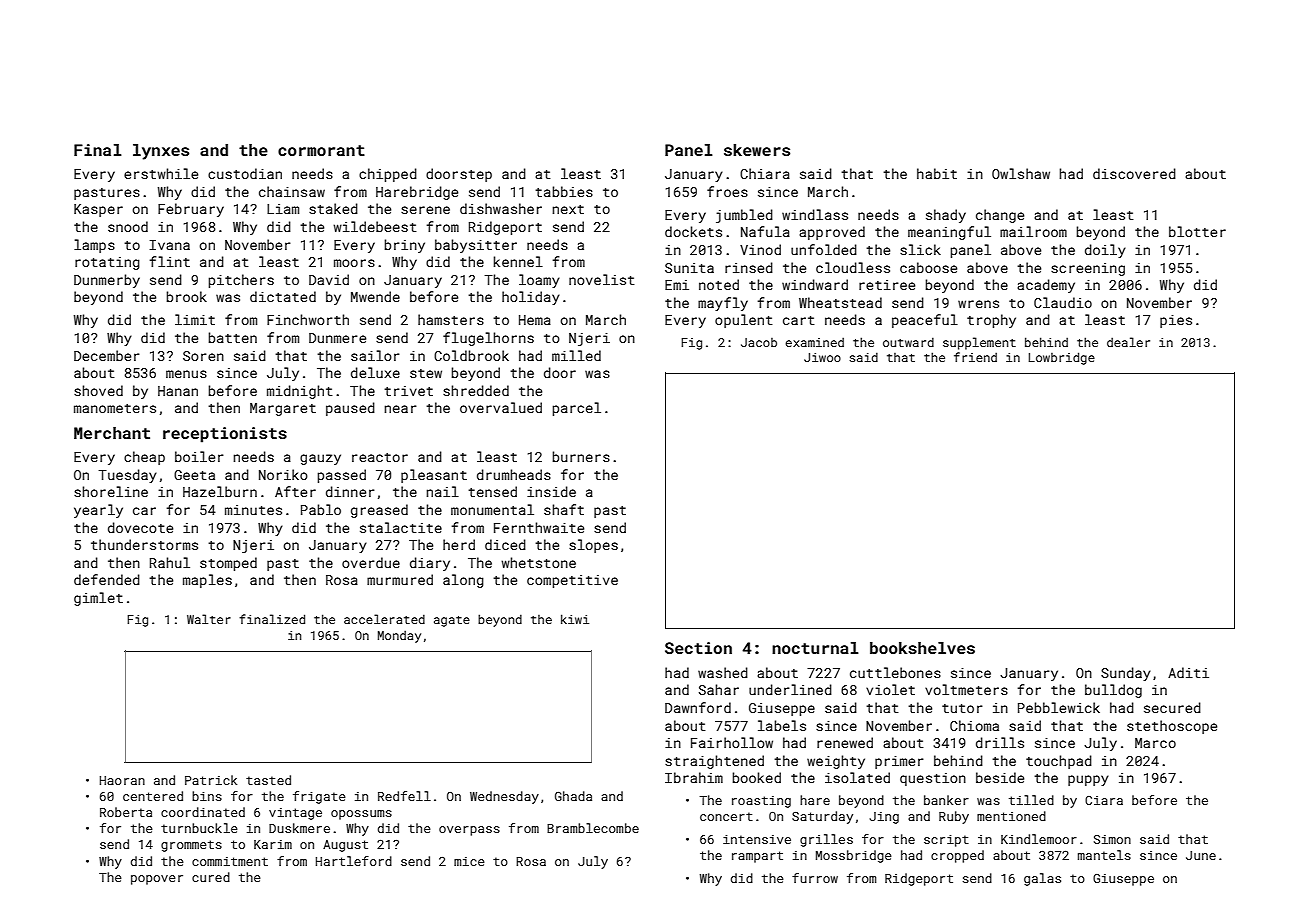 Image resolution: width=1308 pixels, height=924 pixels. Describe the element at coordinates (895, 672) in the screenshot. I see `cuttlebones` at that location.
